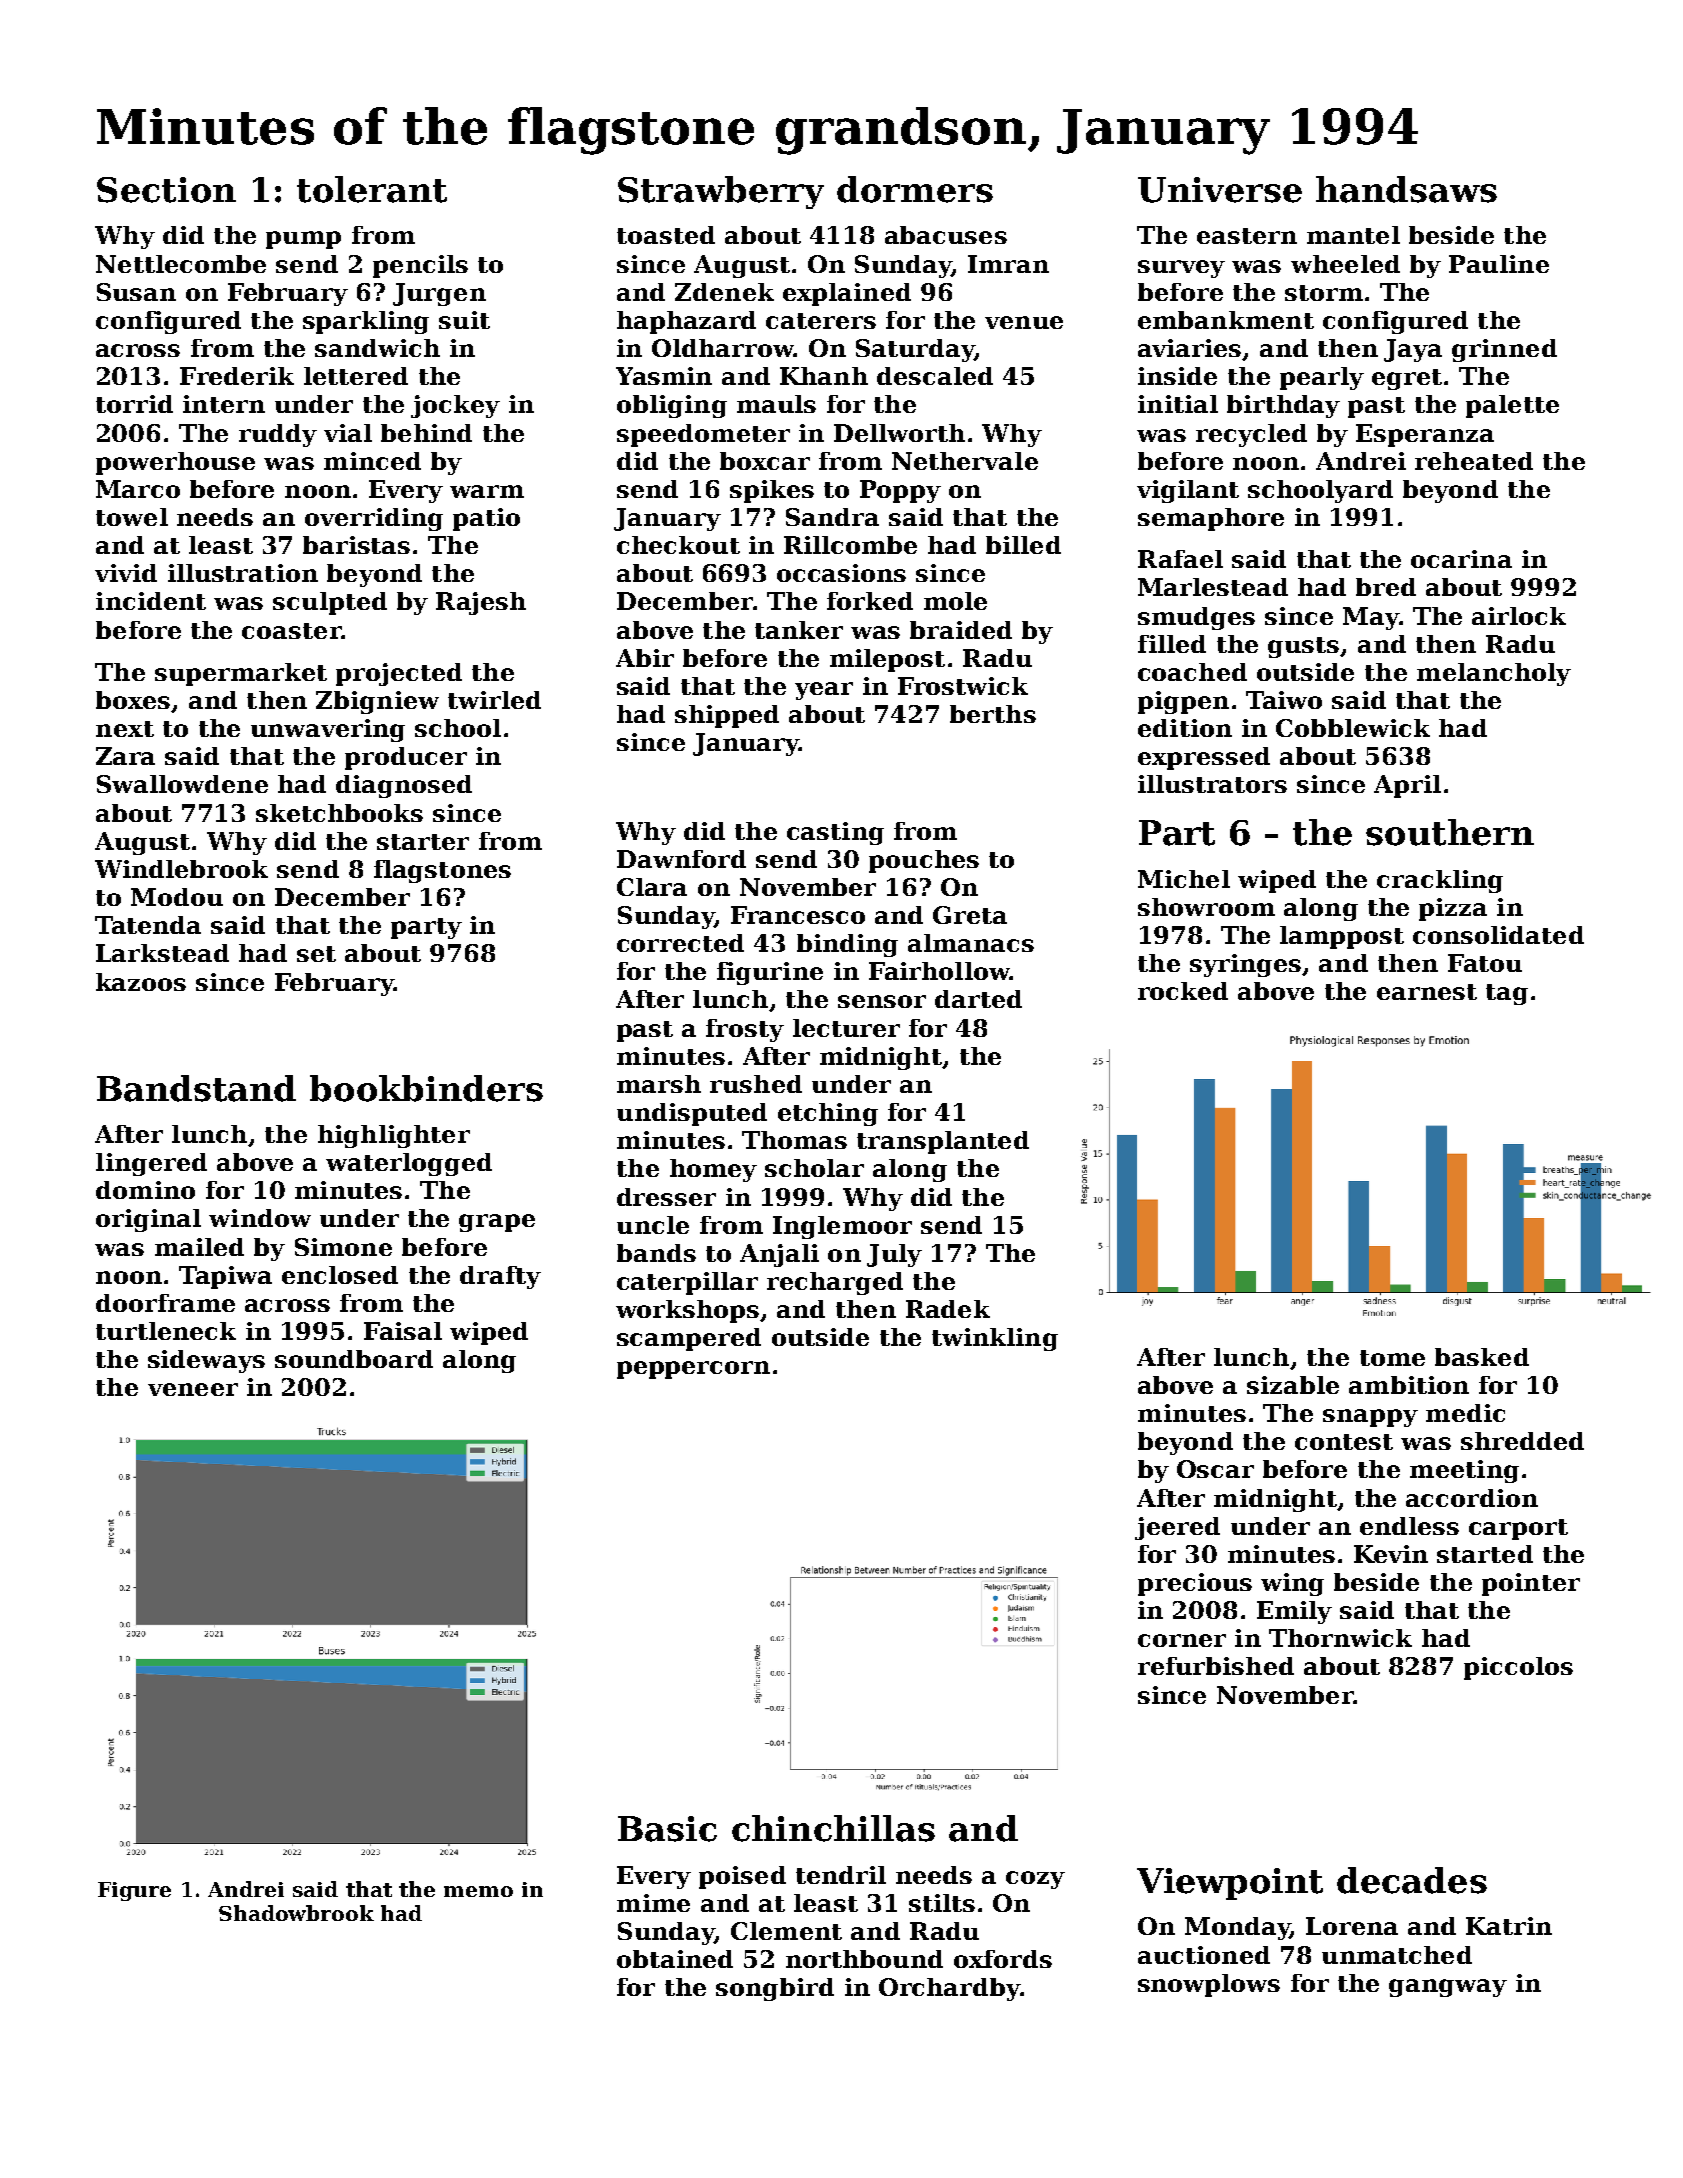 This screenshot has width=1683, height=2178. Describe the element at coordinates (1353, 728) in the screenshot. I see `Cobblewick` at that location.
